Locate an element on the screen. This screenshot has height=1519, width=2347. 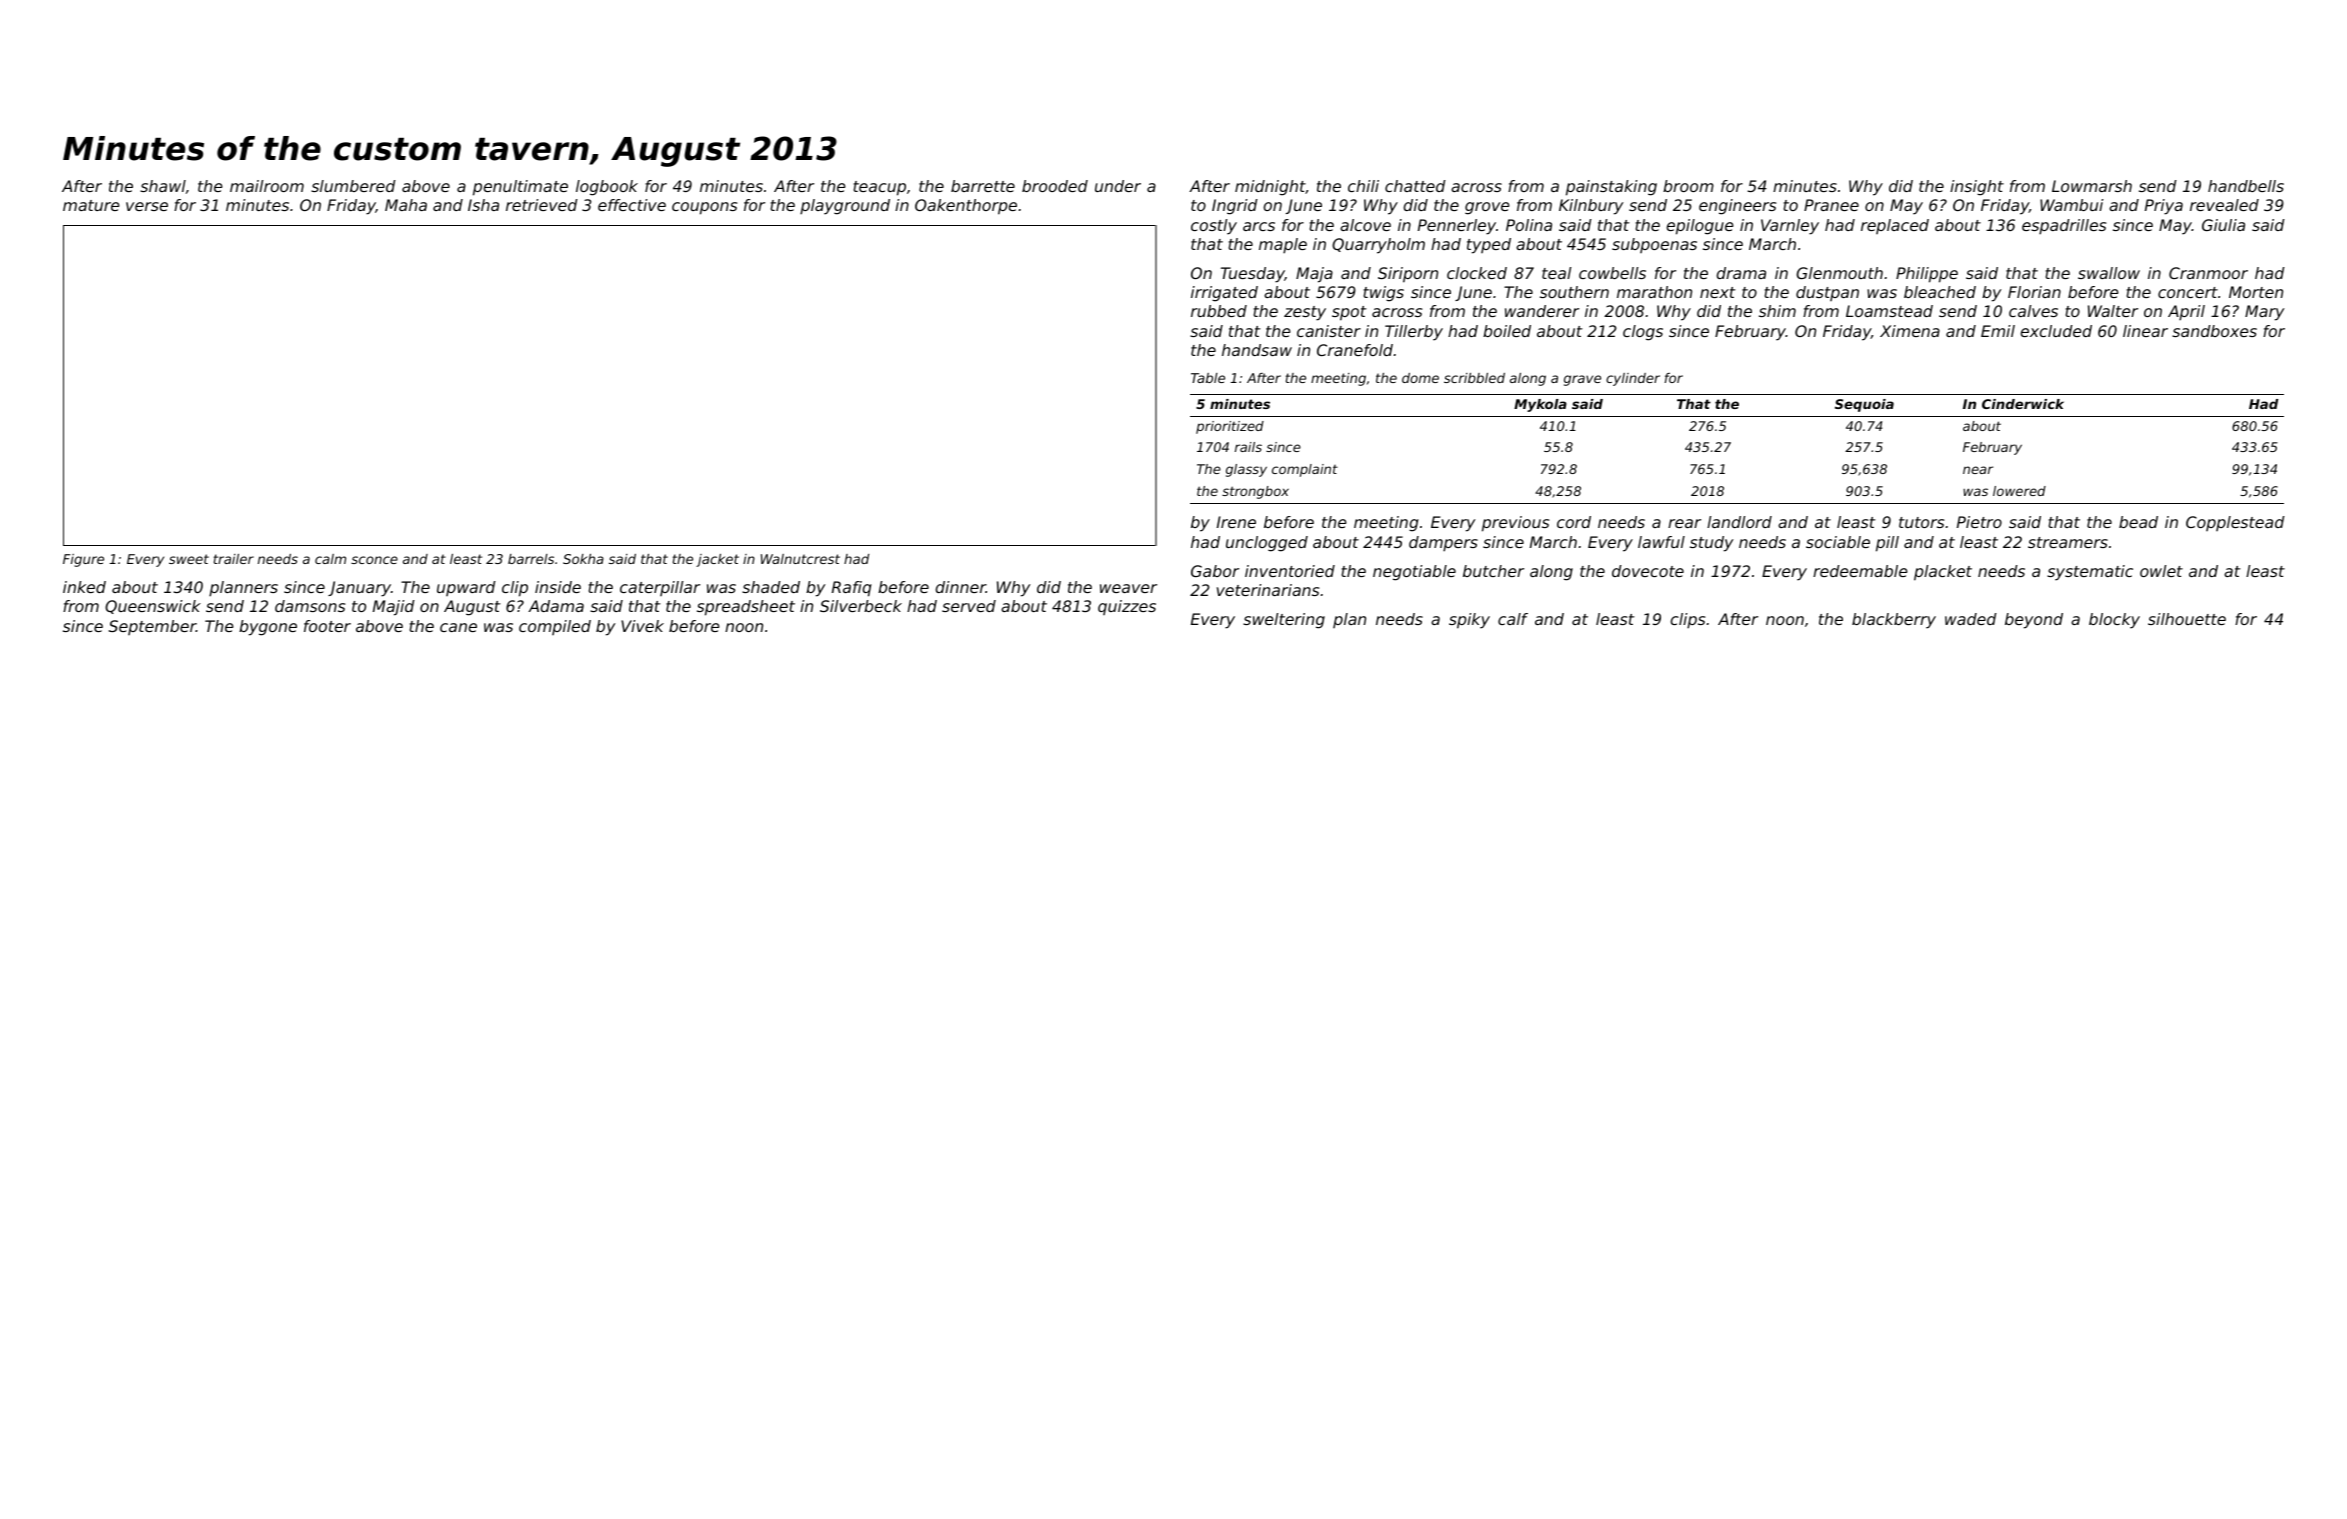
sandboxes is located at coordinates (2214, 331).
